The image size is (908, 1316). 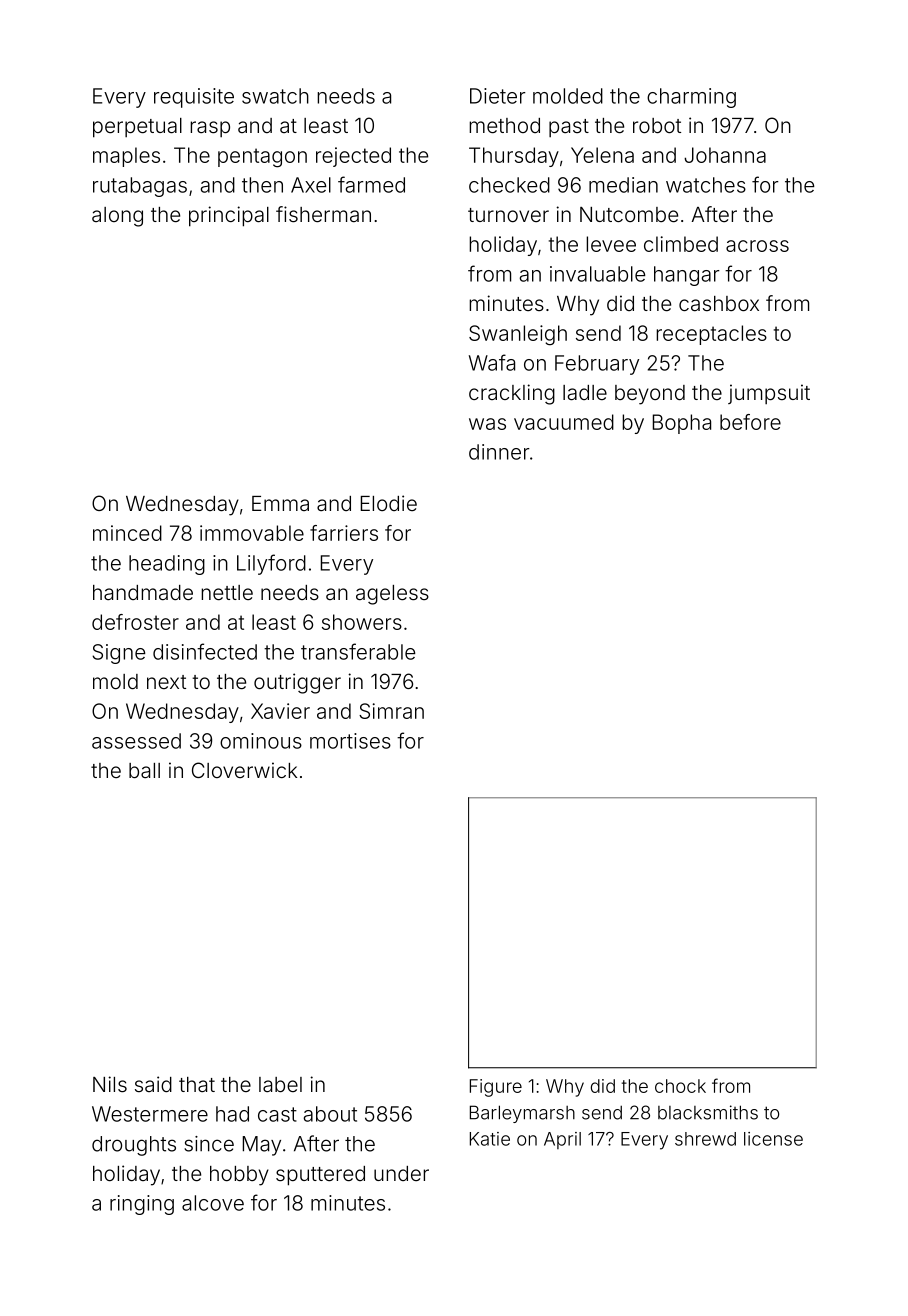 I want to click on Dieter, so click(x=498, y=96).
